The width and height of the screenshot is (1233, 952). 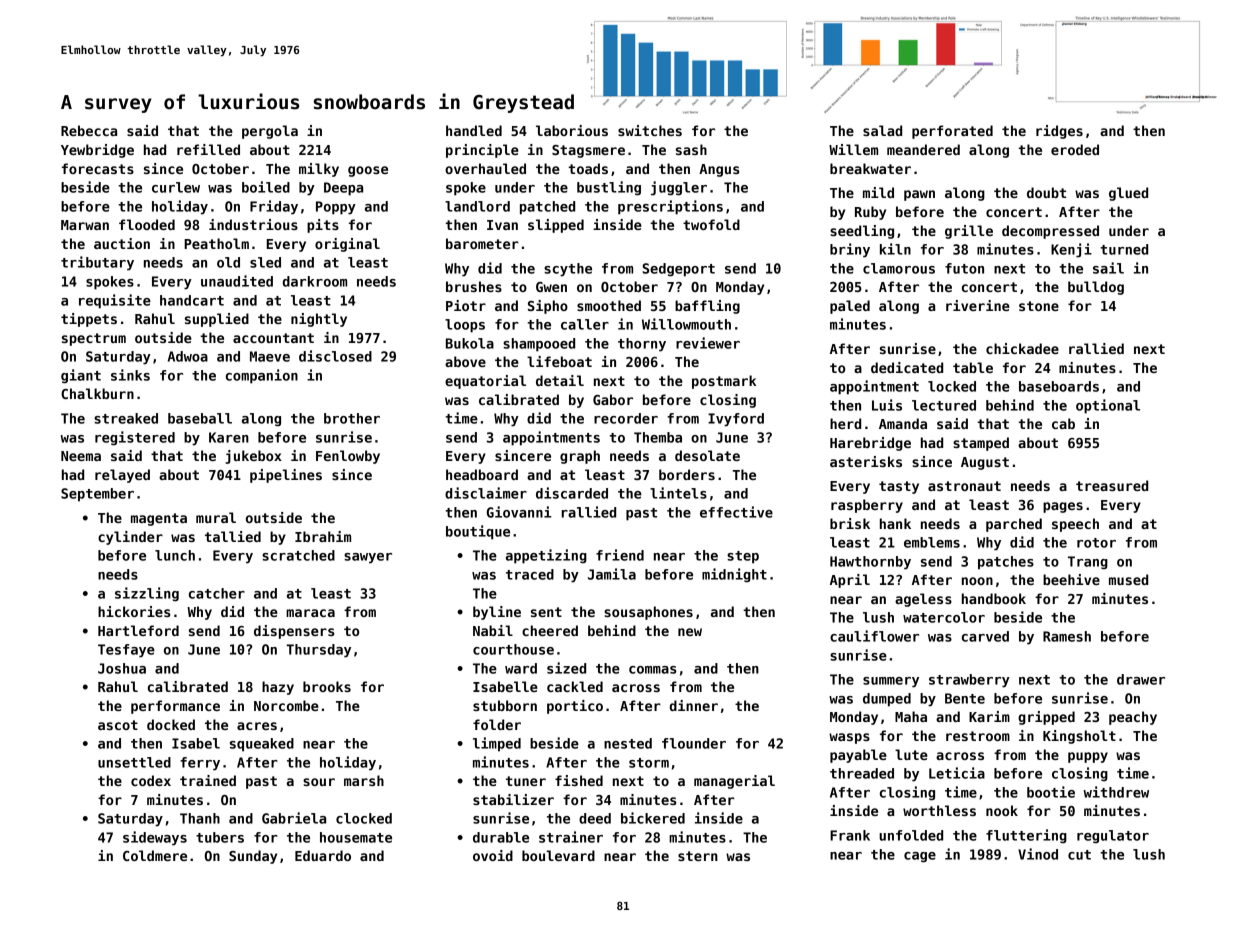 I want to click on managerial, so click(x=734, y=782).
